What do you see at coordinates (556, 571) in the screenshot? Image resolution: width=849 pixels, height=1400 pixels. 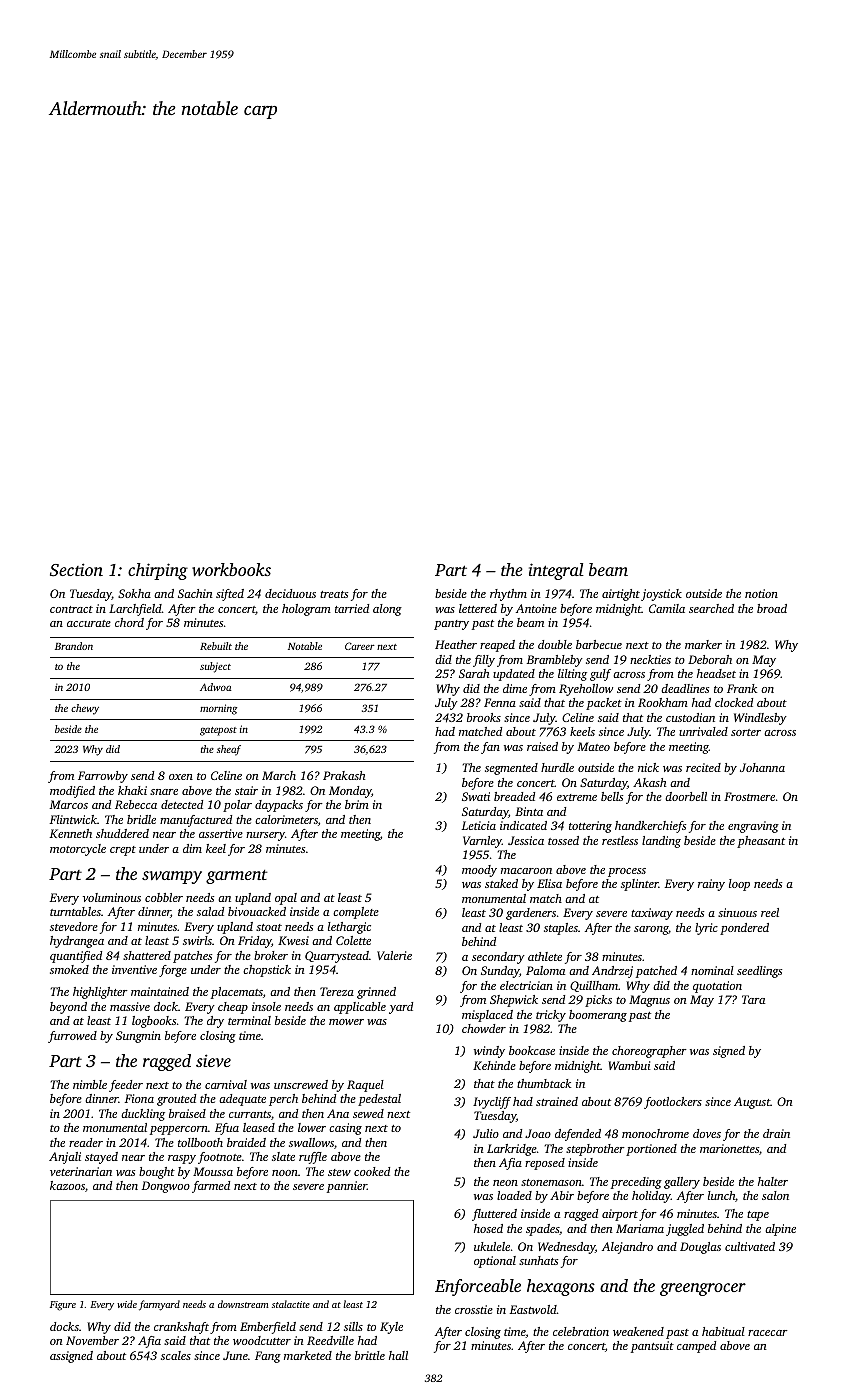 I see `integral` at bounding box center [556, 571].
